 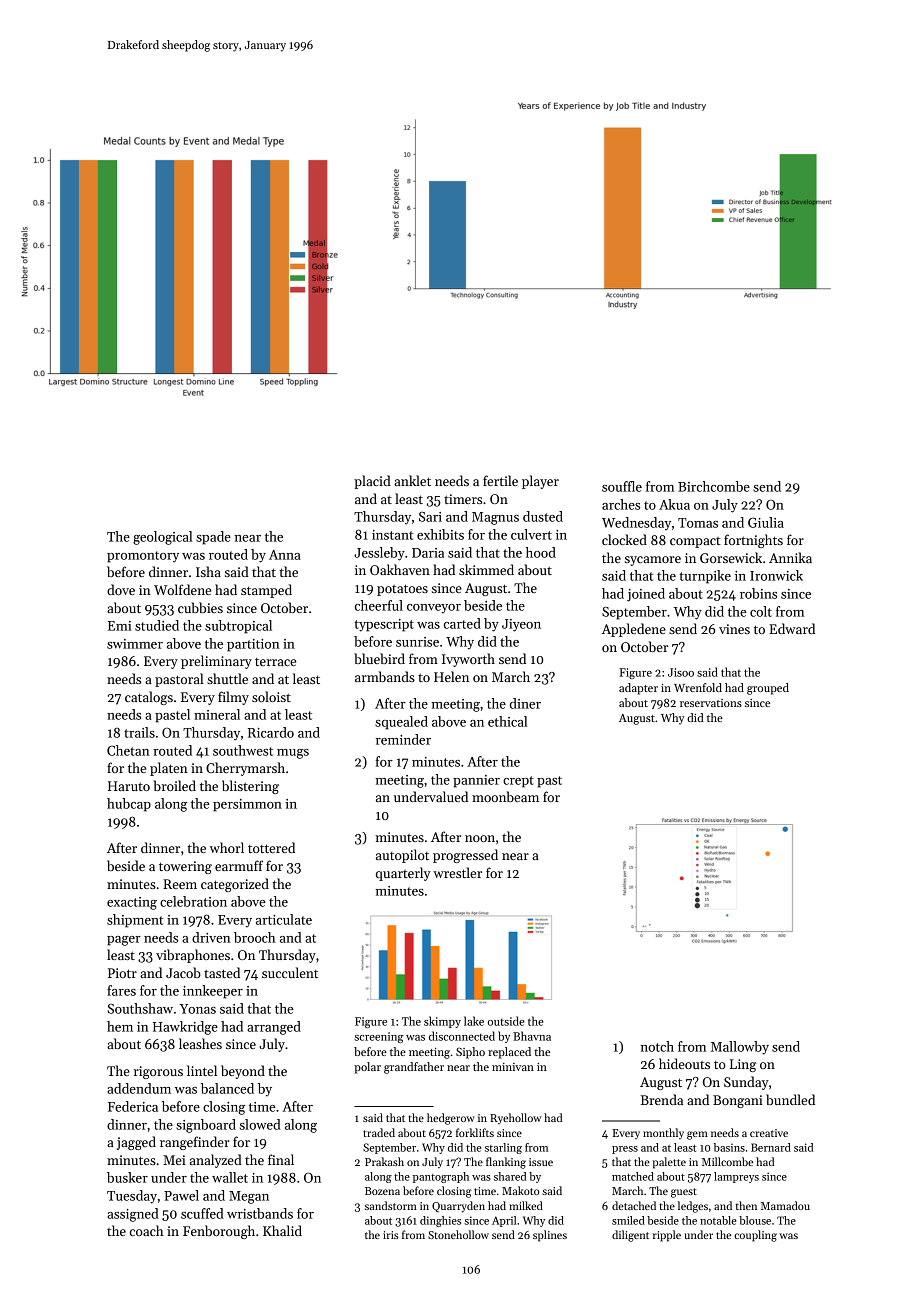 I want to click on blistering, so click(x=250, y=787).
